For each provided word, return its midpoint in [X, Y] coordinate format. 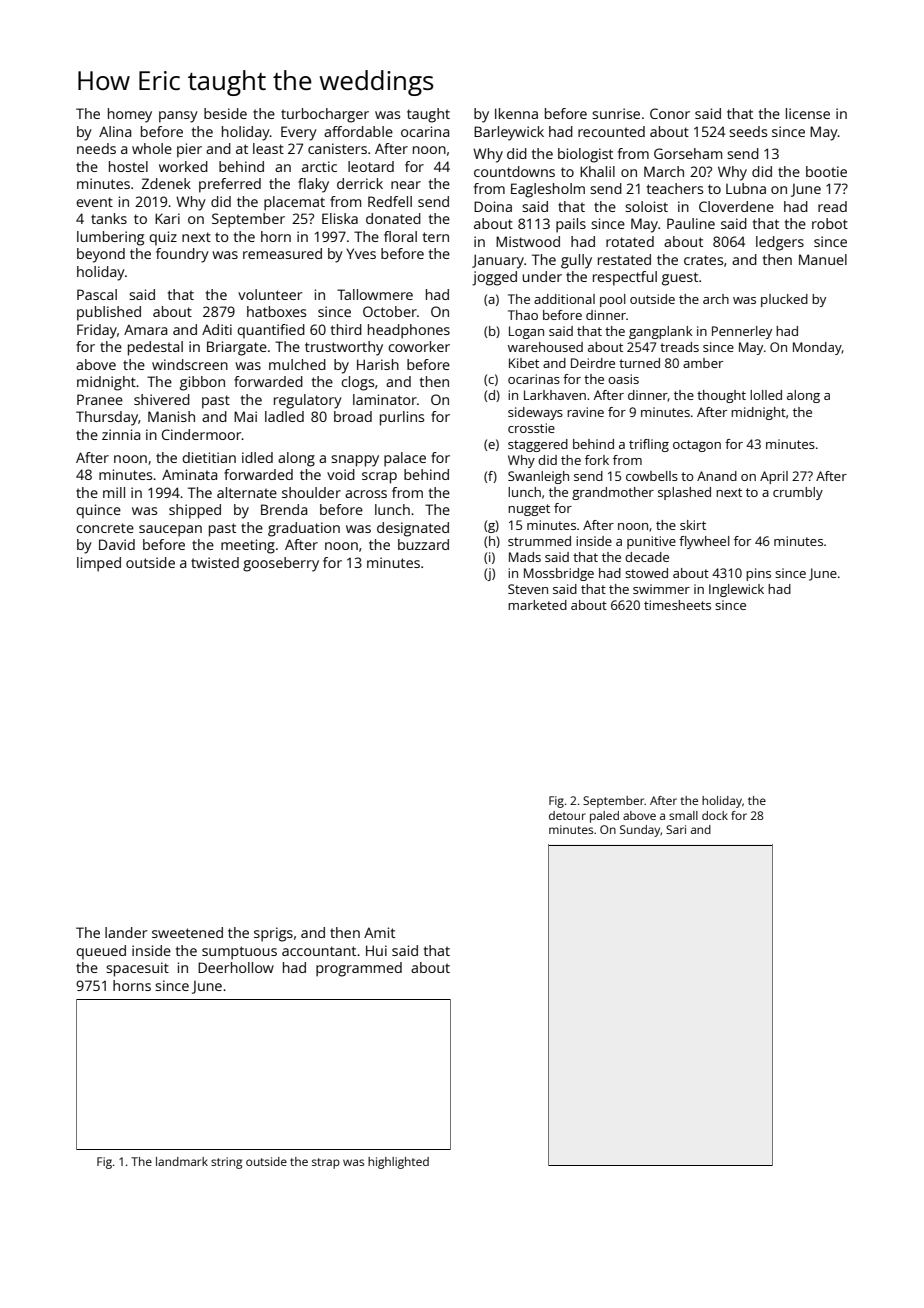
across [366, 494]
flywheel [704, 542]
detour [567, 815]
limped [99, 564]
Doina [493, 206]
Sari [676, 829]
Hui [376, 950]
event [94, 202]
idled [257, 457]
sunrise [616, 113]
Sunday [640, 831]
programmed [359, 969]
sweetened [187, 932]
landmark [182, 1161]
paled [604, 817]
